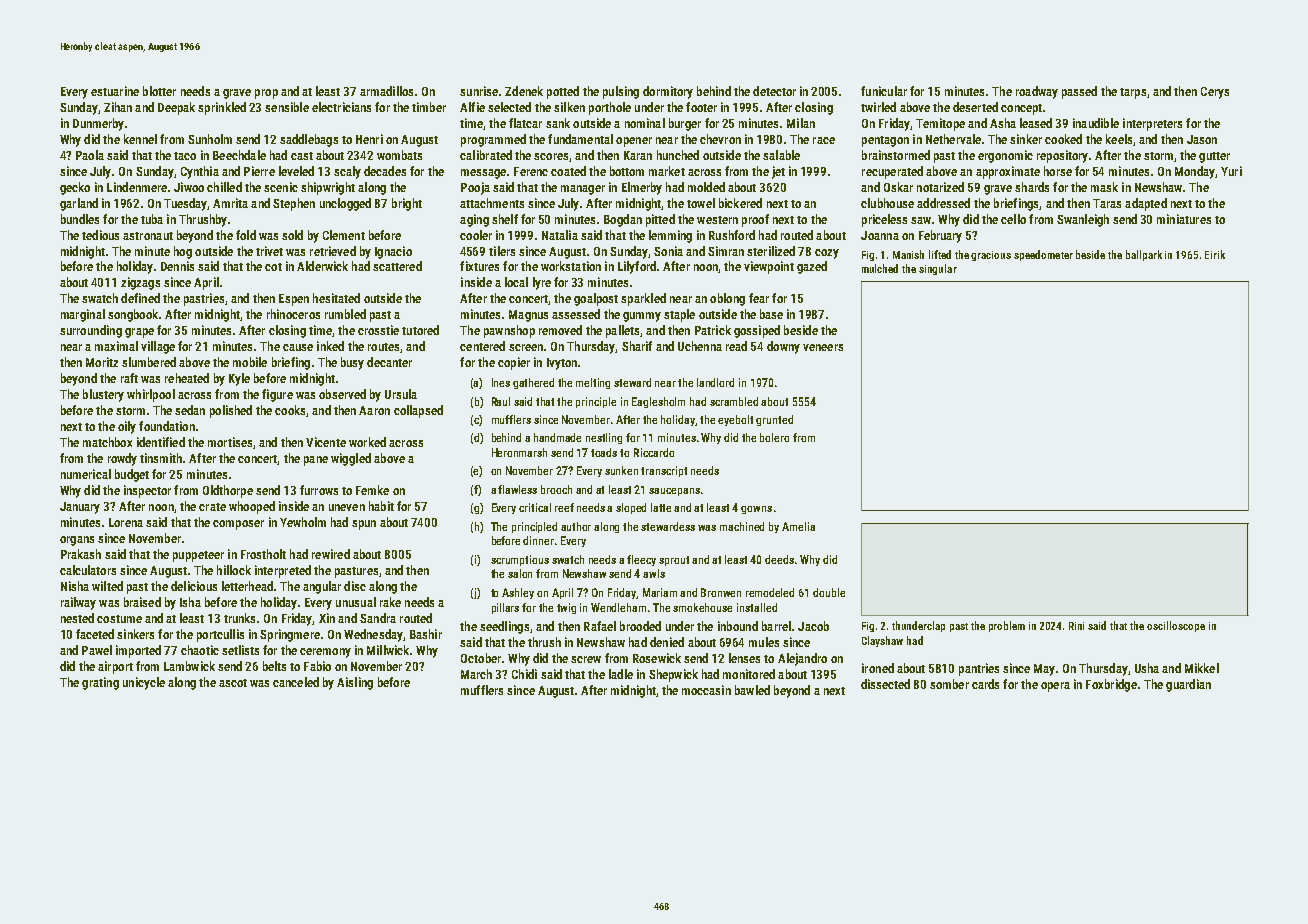  What do you see at coordinates (119, 619) in the screenshot?
I see `costume` at bounding box center [119, 619].
